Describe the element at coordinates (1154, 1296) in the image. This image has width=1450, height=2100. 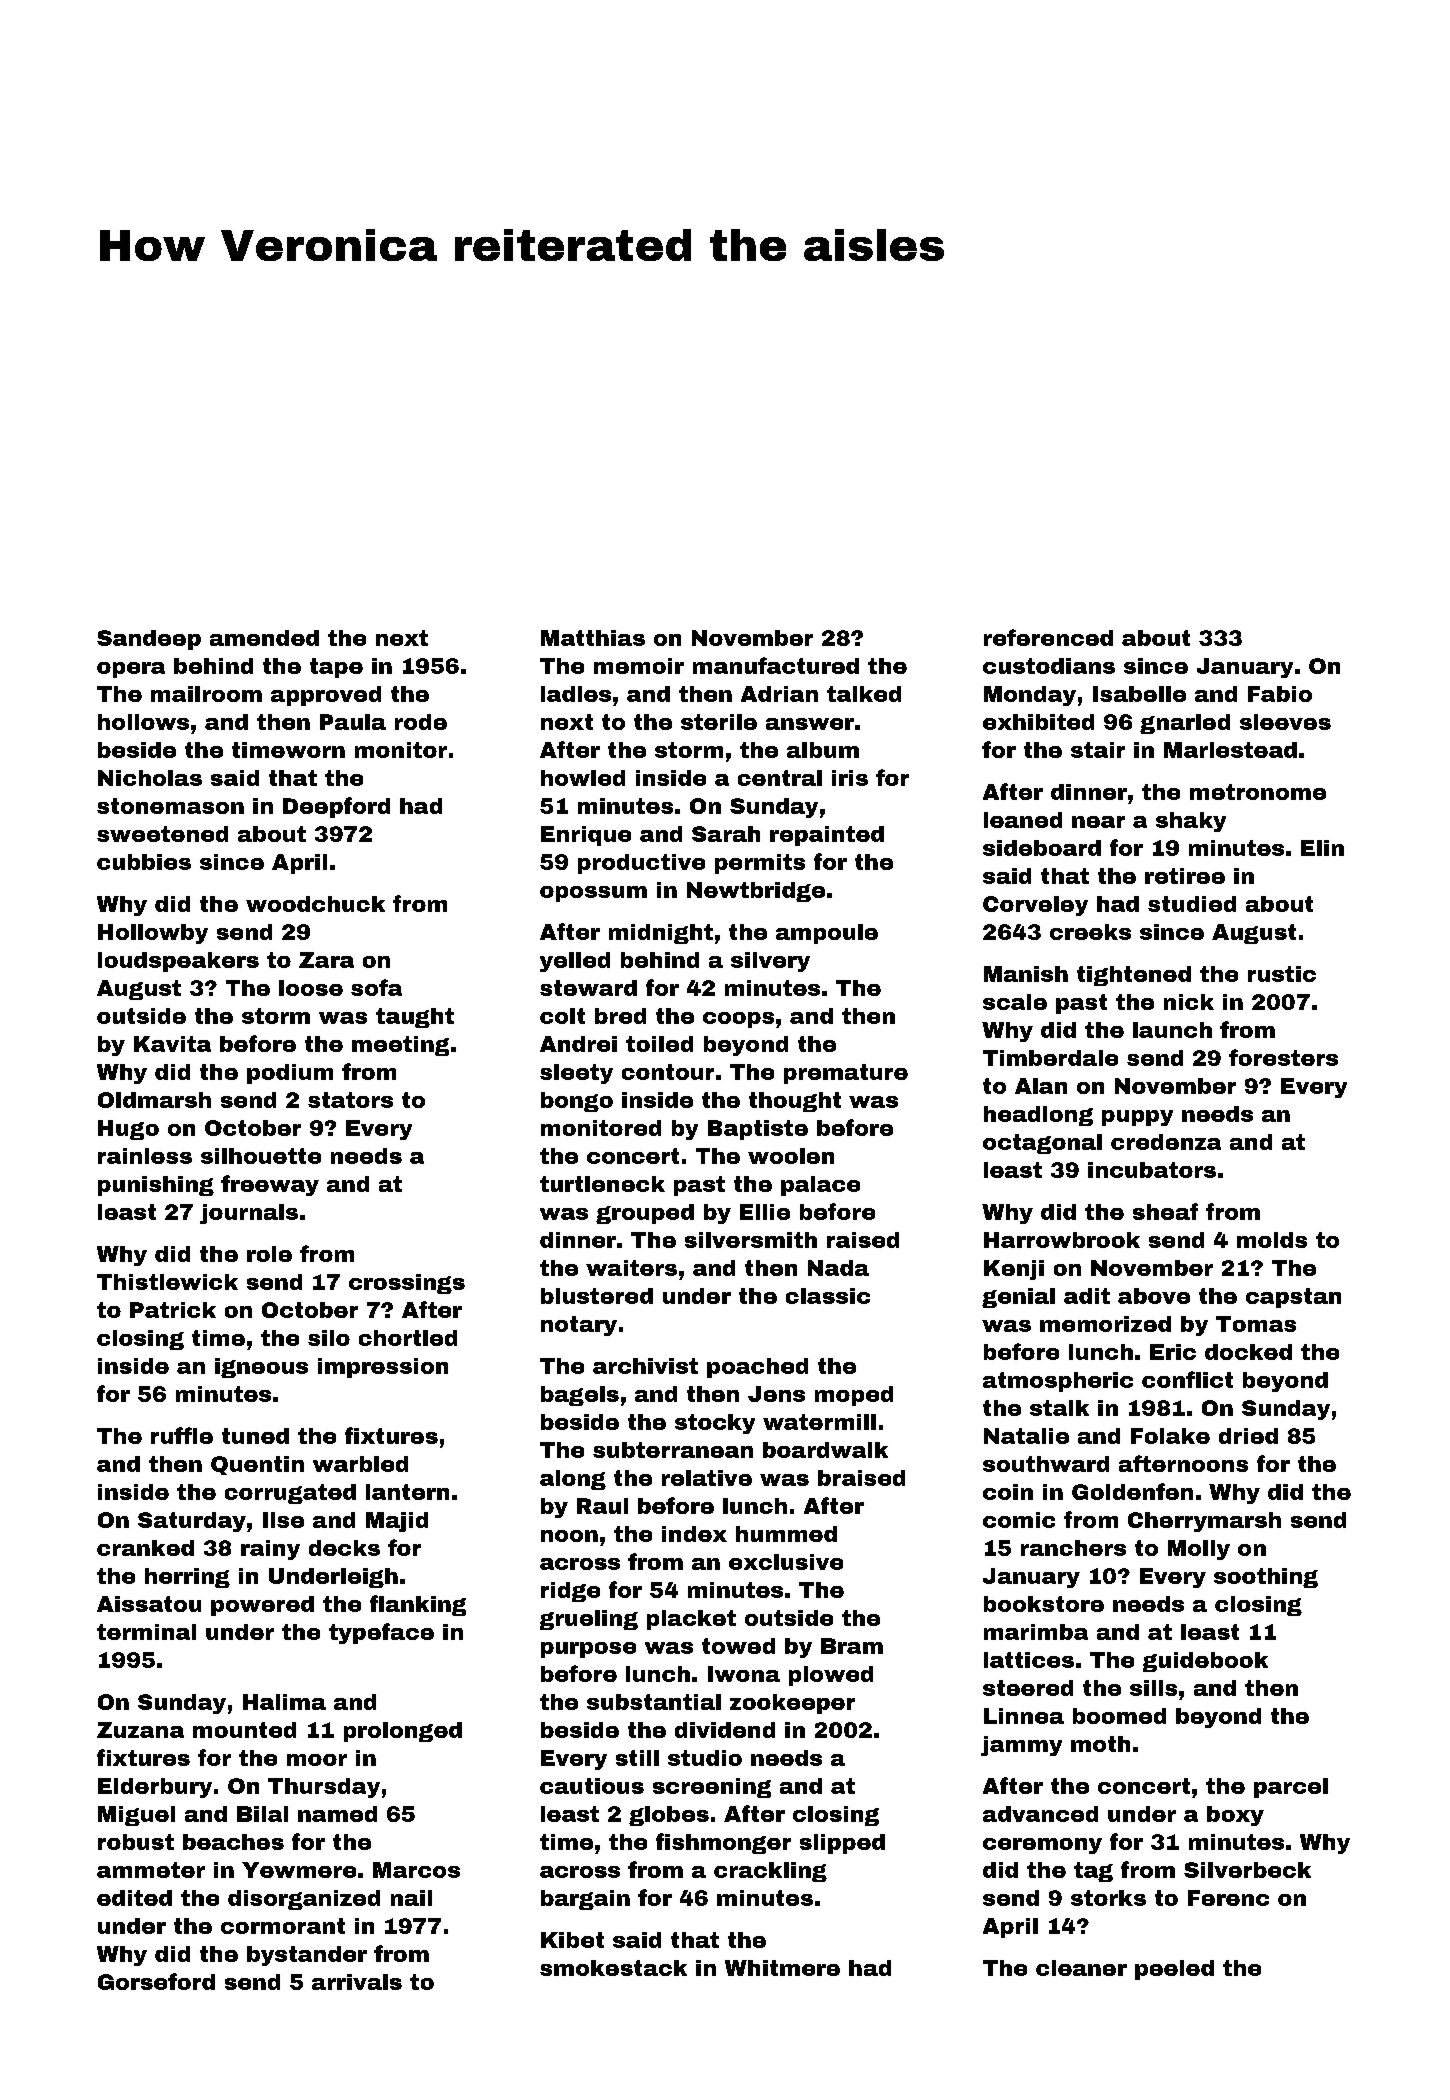
I see `above` at that location.
